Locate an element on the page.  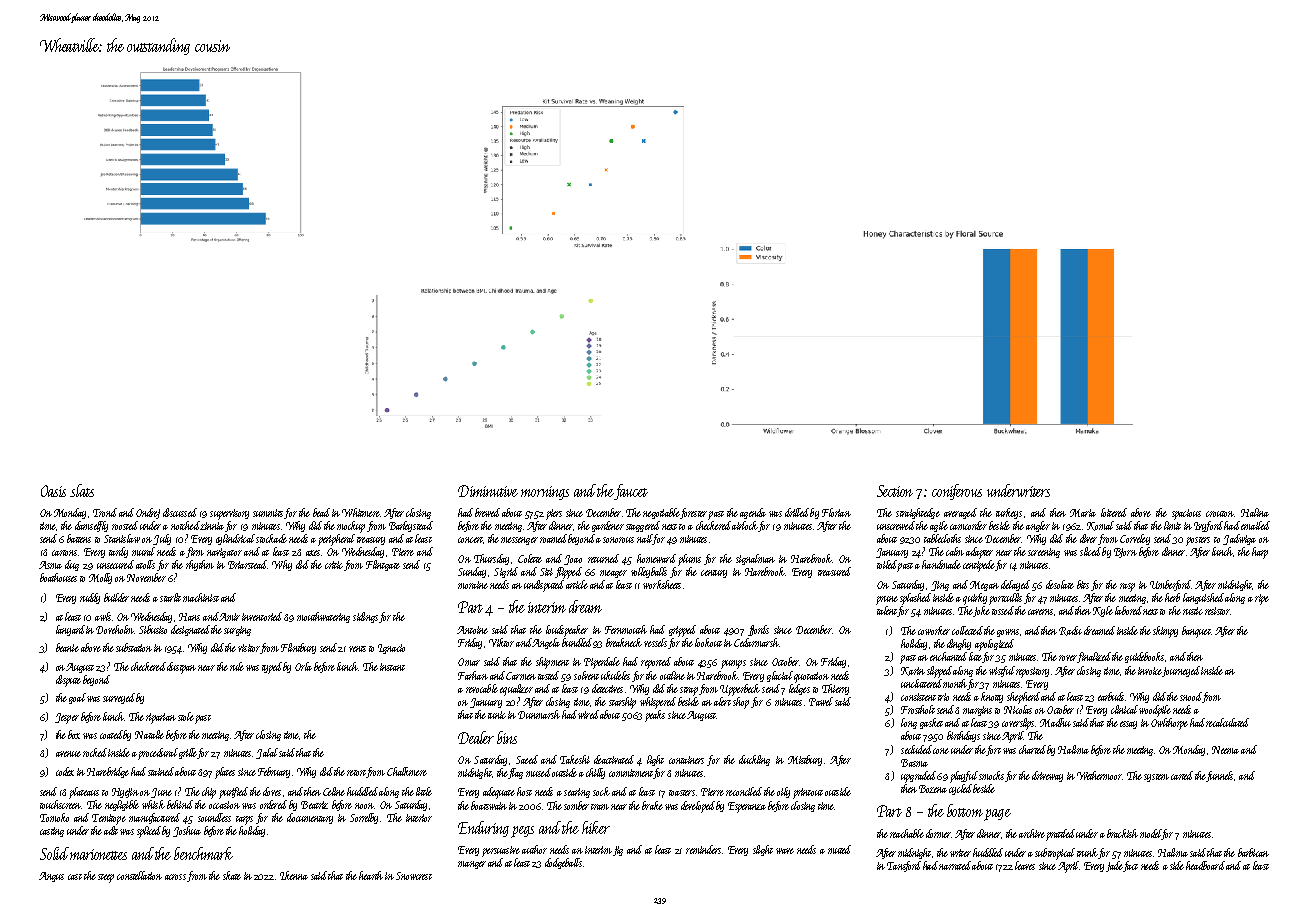
Trond is located at coordinates (105, 512).
